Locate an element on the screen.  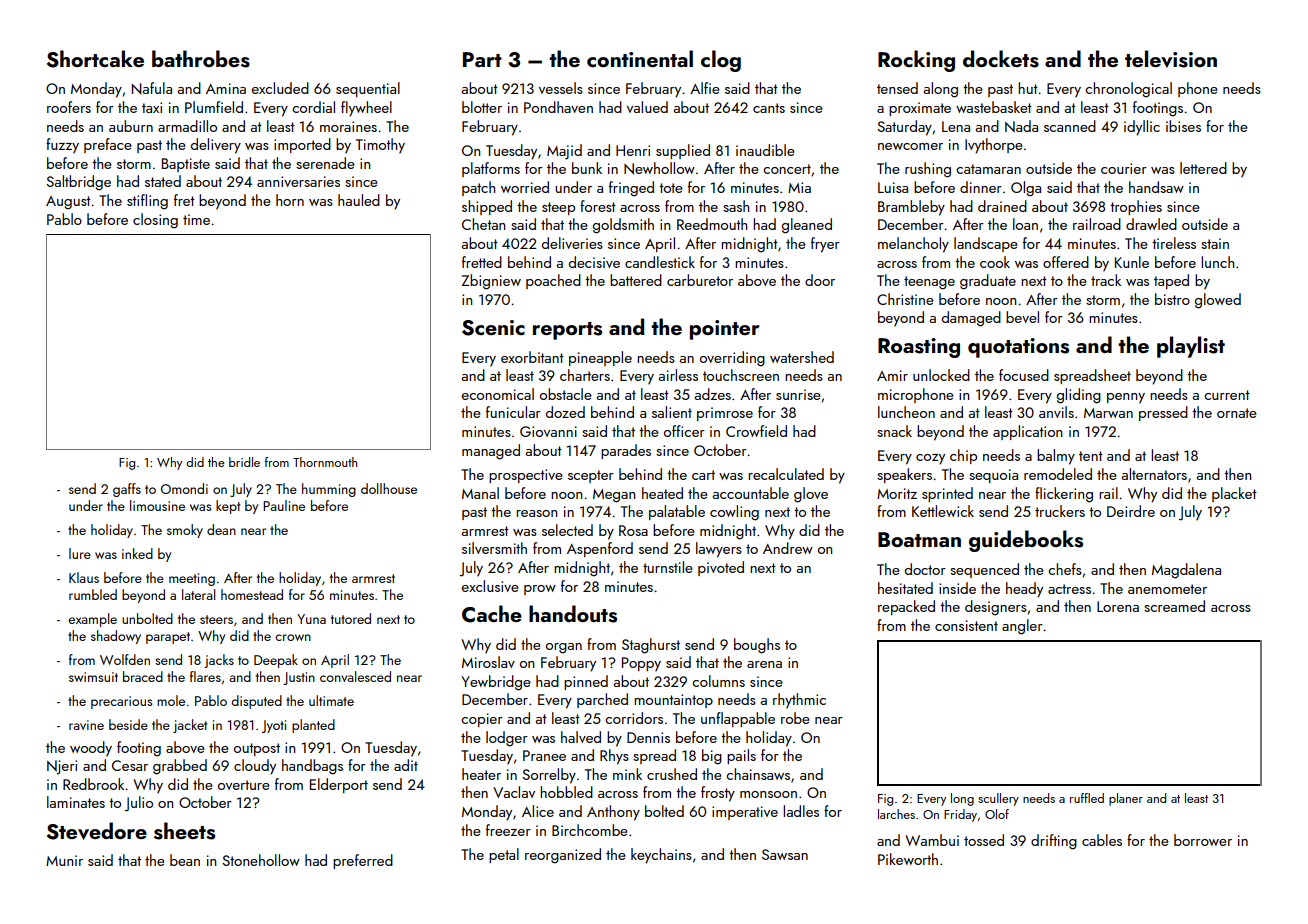
lawyers is located at coordinates (719, 550).
